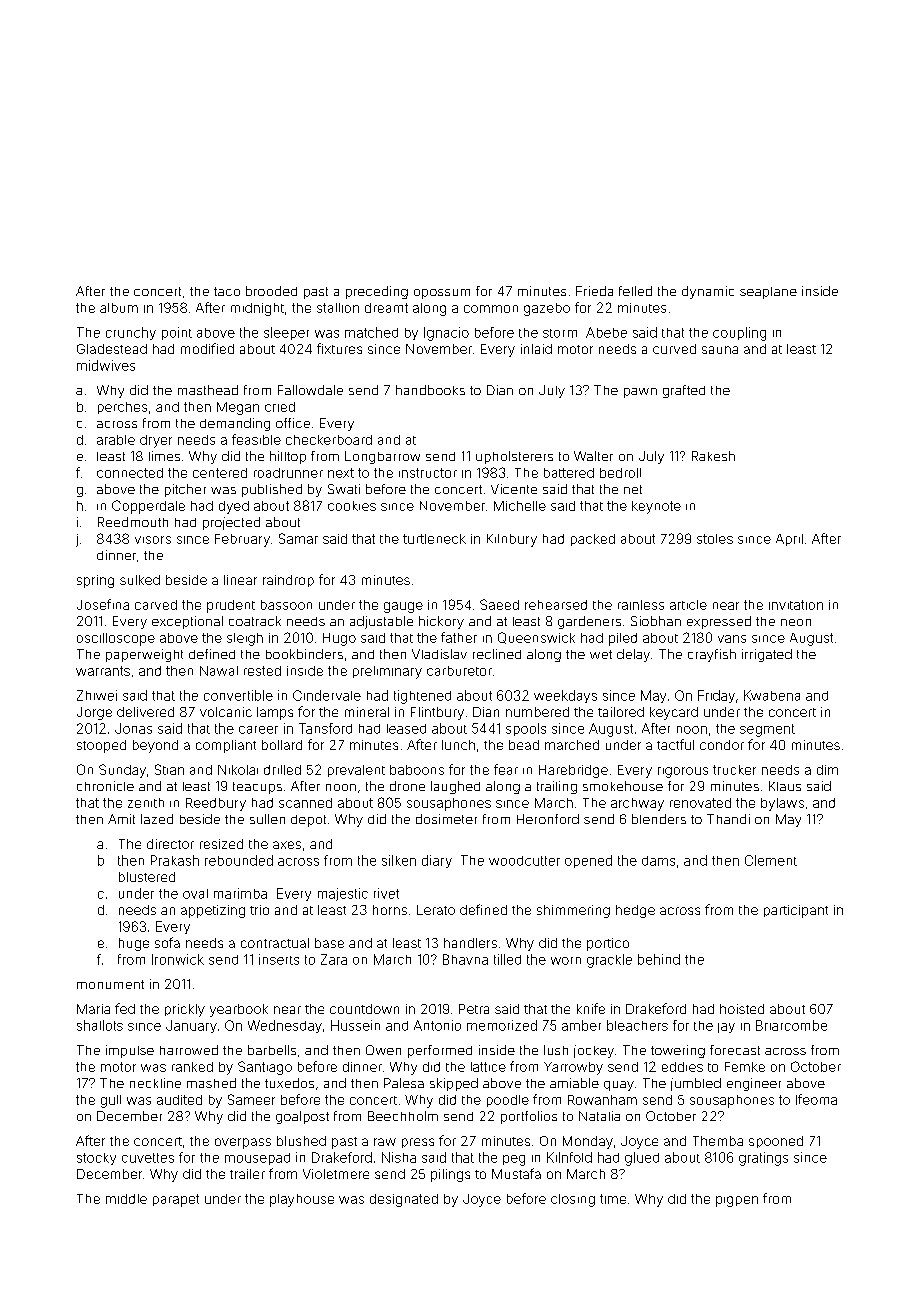 This screenshot has height=1308, width=924. I want to click on hedge, so click(635, 911).
